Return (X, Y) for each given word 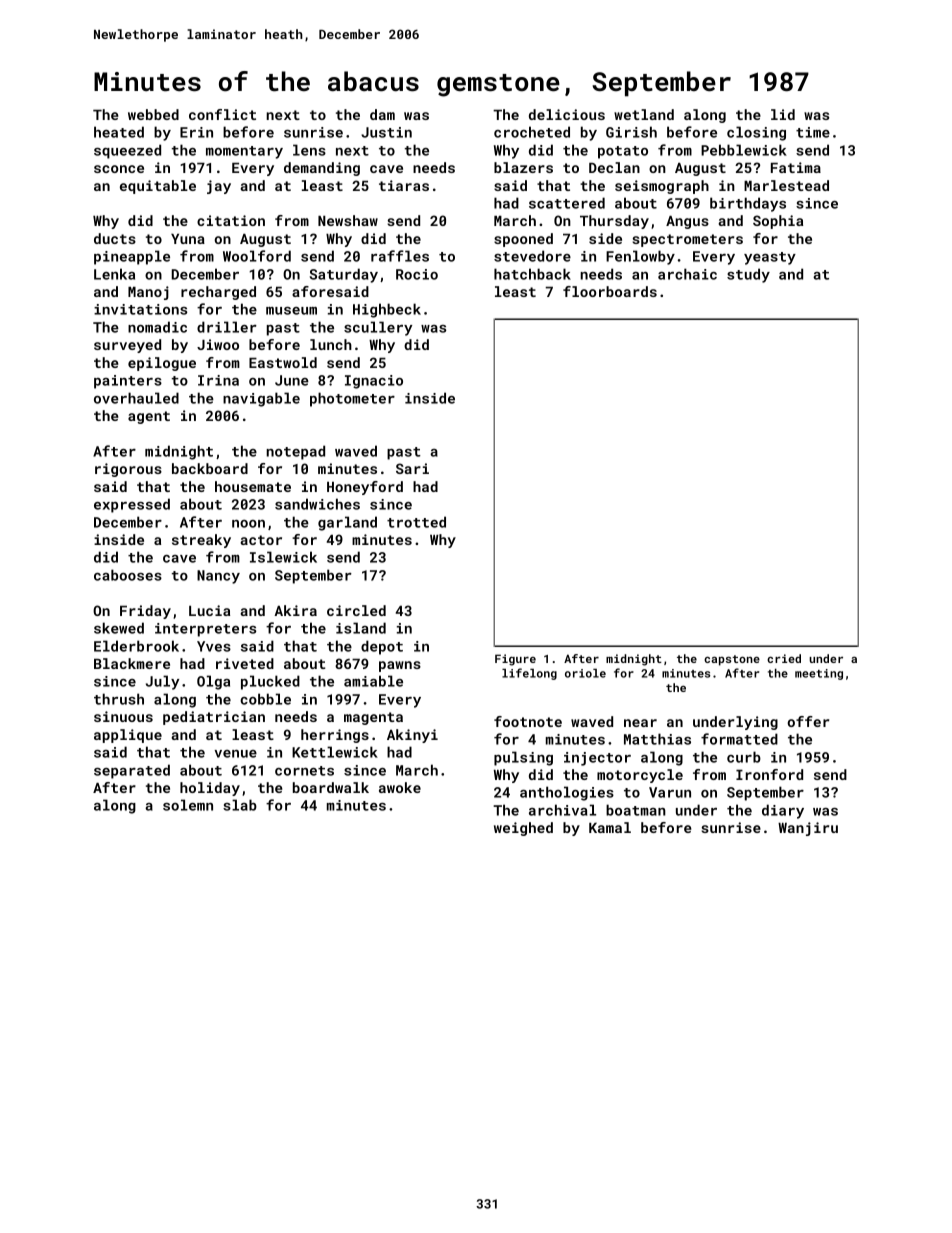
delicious (567, 114)
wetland (644, 114)
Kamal (610, 827)
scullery (378, 328)
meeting (819, 674)
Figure (515, 660)
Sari (412, 468)
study (748, 275)
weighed (523, 829)
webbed (153, 114)
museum (291, 311)
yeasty (770, 258)
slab (240, 805)
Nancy (218, 577)
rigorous (128, 470)
